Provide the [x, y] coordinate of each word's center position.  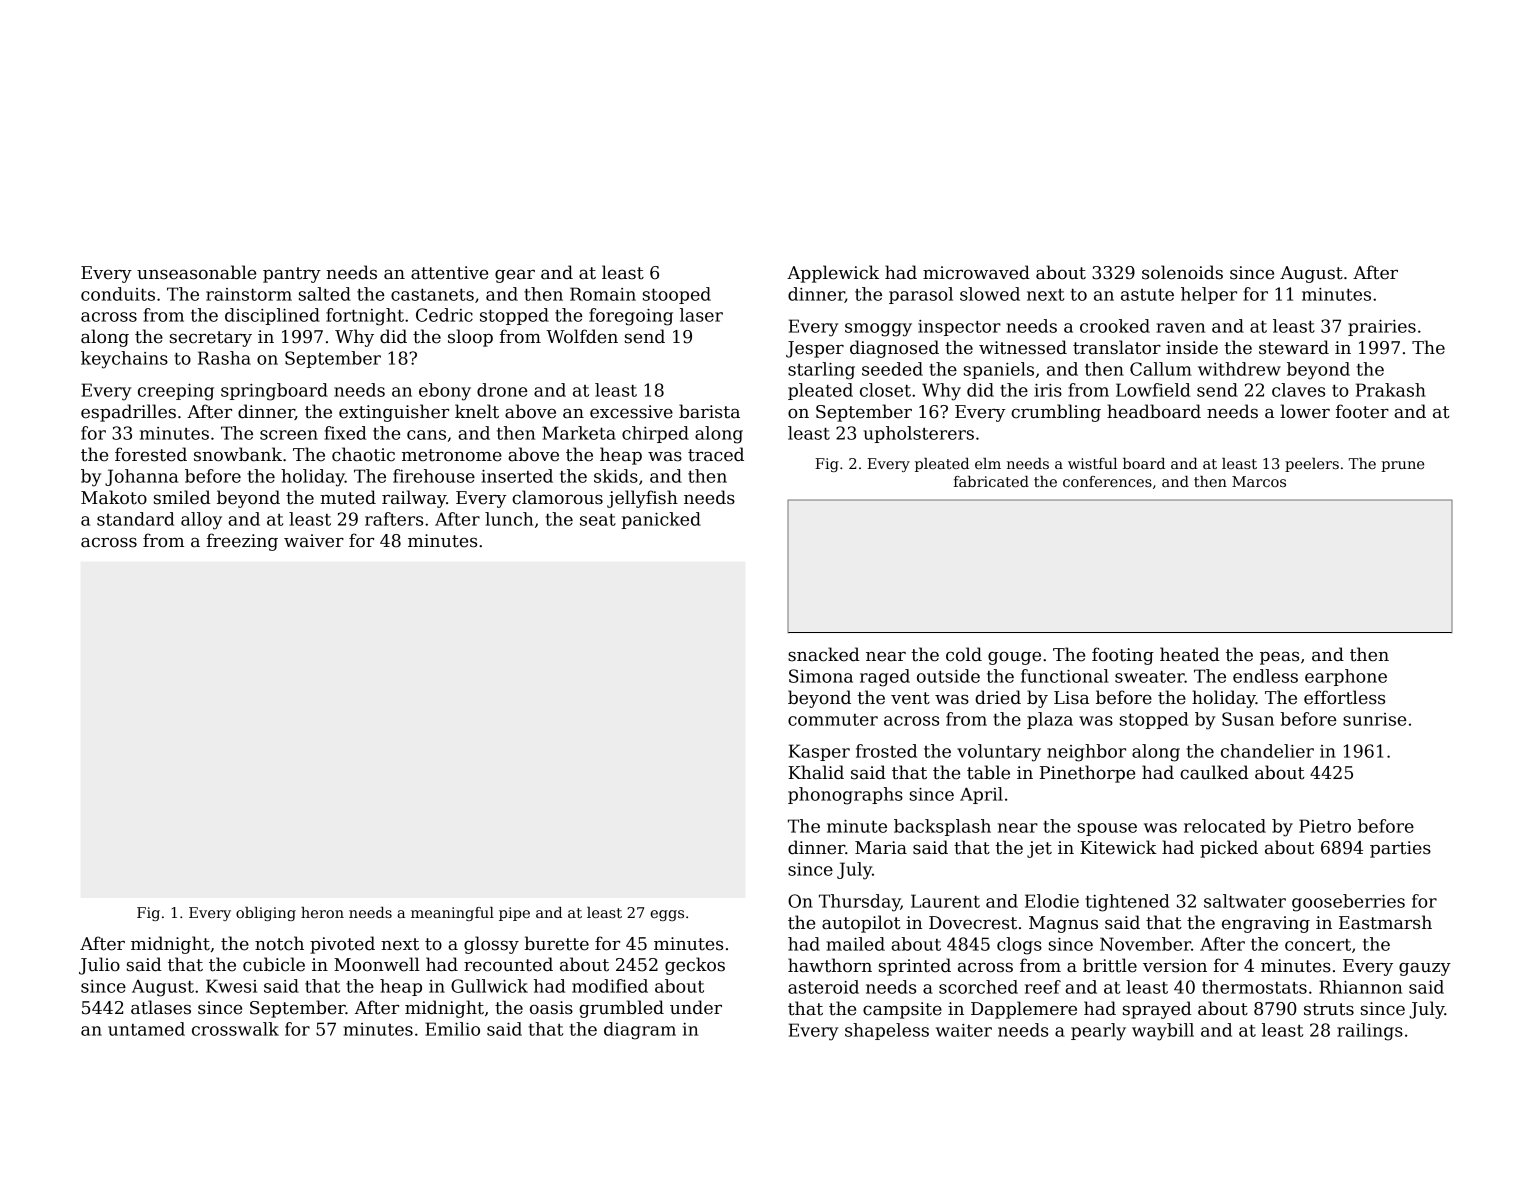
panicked [661, 520]
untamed [146, 1029]
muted [348, 497]
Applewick [833, 274]
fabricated [991, 481]
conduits [118, 294]
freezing [242, 542]
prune [1402, 466]
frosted [886, 751]
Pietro [1325, 826]
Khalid [816, 772]
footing [1123, 656]
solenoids [1182, 272]
